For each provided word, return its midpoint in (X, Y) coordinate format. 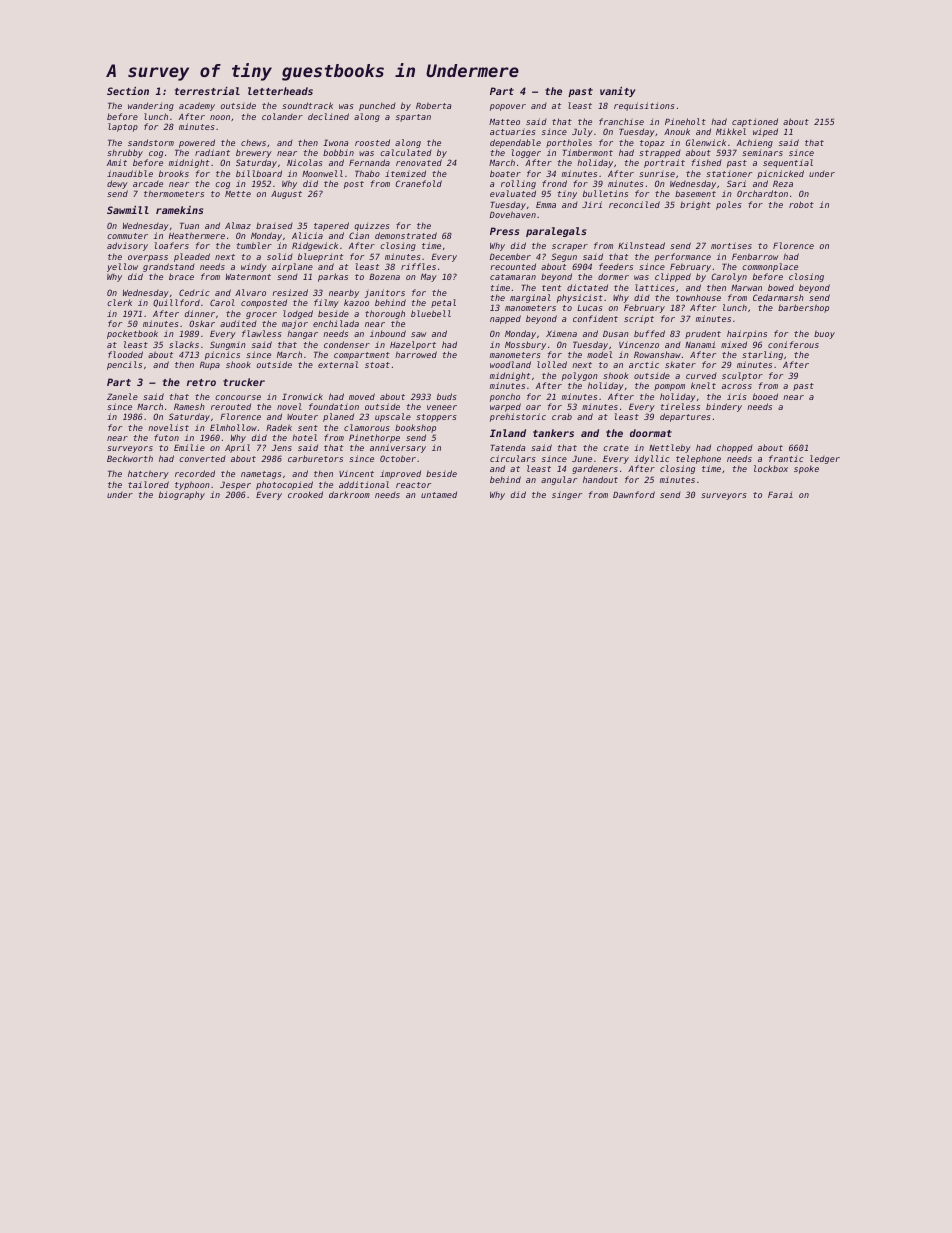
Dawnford (634, 494)
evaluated (513, 193)
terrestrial (207, 91)
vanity (618, 92)
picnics (222, 355)
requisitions (644, 106)
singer (567, 495)
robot (801, 204)
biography (182, 495)
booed (765, 396)
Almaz (238, 225)
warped (505, 407)
